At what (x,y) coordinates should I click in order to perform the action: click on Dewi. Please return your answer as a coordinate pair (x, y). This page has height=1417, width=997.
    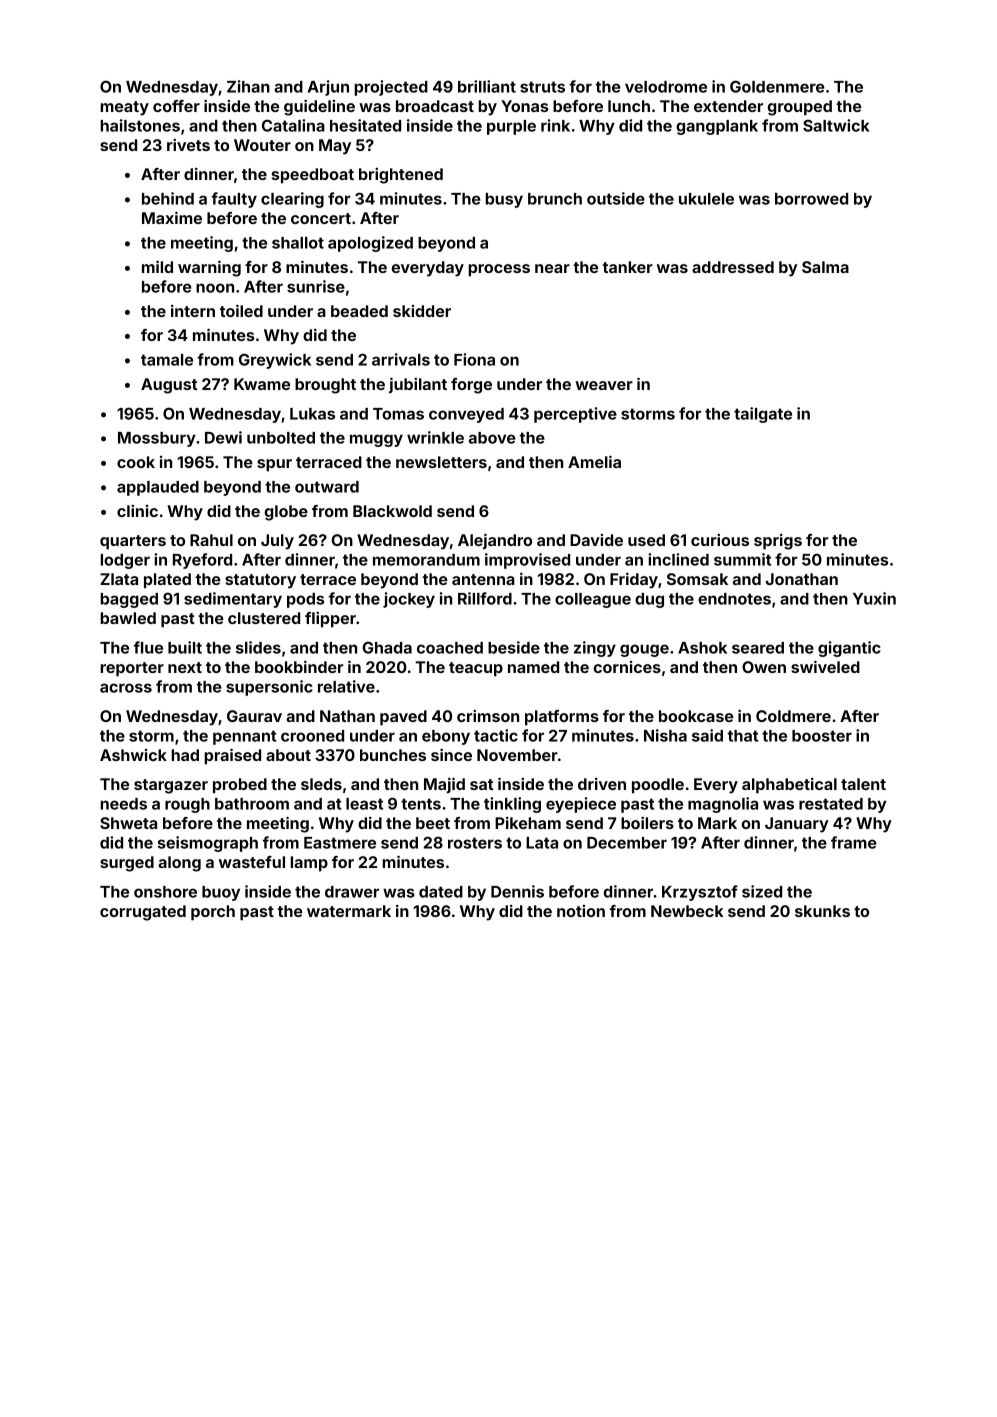
    Looking at the image, I should click on (223, 437).
